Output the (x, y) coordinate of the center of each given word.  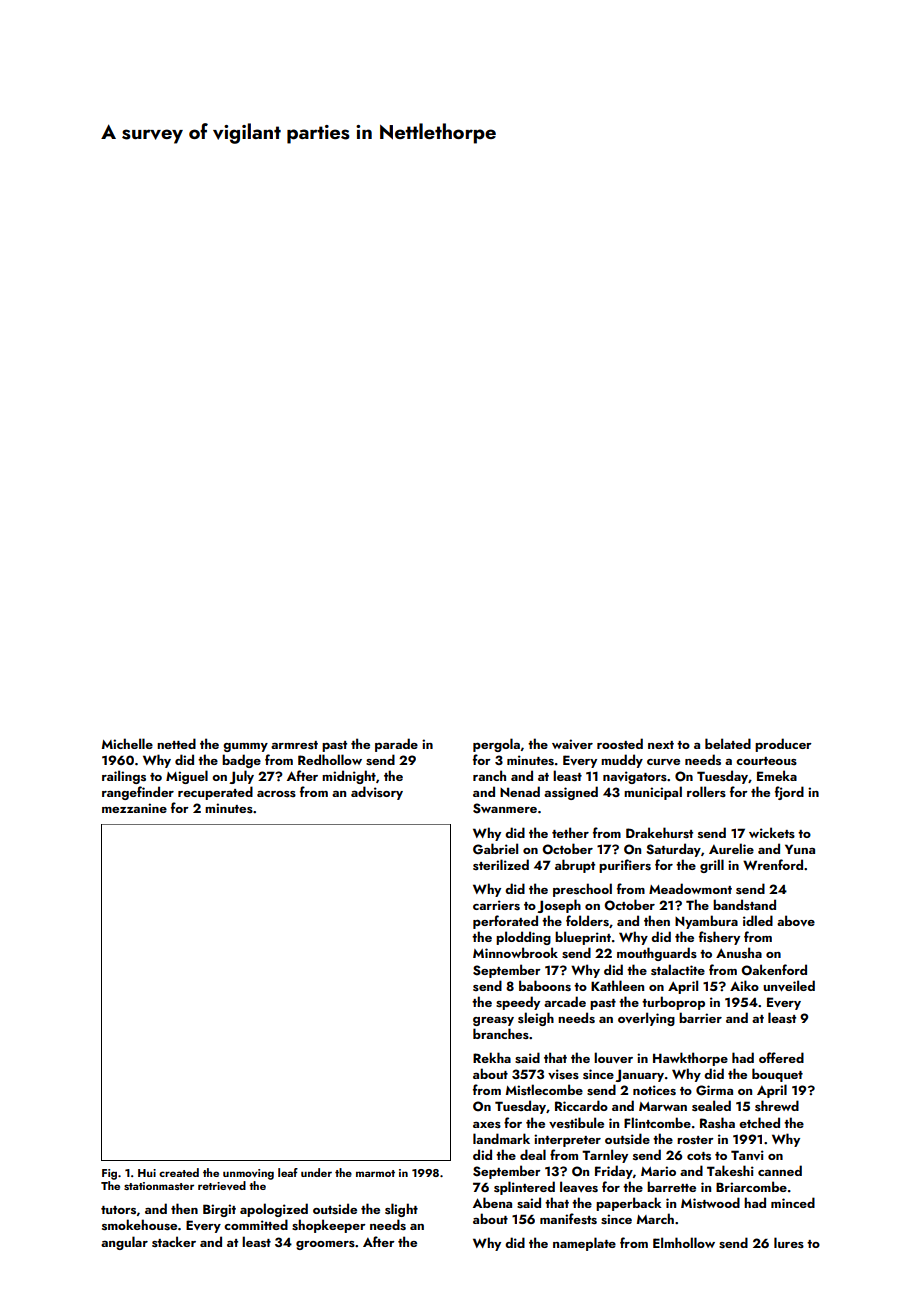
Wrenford (773, 864)
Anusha (739, 953)
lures (789, 1242)
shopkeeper (329, 1226)
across (276, 793)
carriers (496, 905)
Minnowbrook (515, 952)
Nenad (520, 791)
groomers (325, 1245)
